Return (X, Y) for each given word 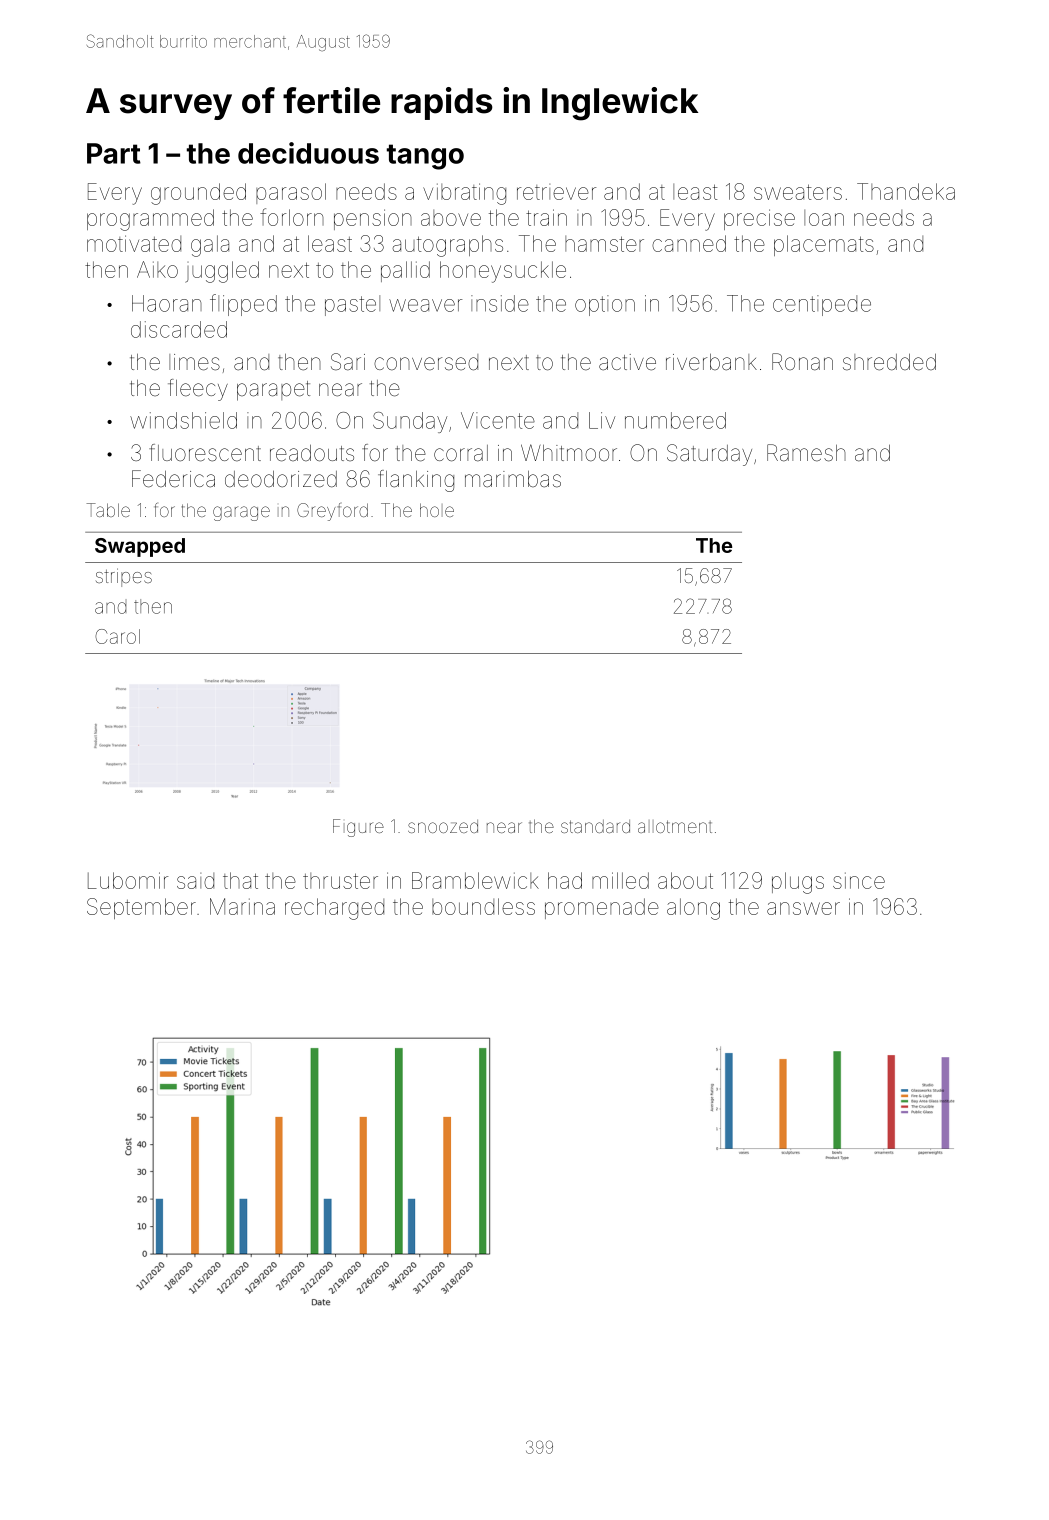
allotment (675, 826)
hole (437, 510)
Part (114, 153)
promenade (602, 908)
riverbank (711, 362)
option (605, 305)
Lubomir (128, 880)
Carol (117, 636)
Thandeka (906, 191)
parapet (273, 391)
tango (425, 157)
